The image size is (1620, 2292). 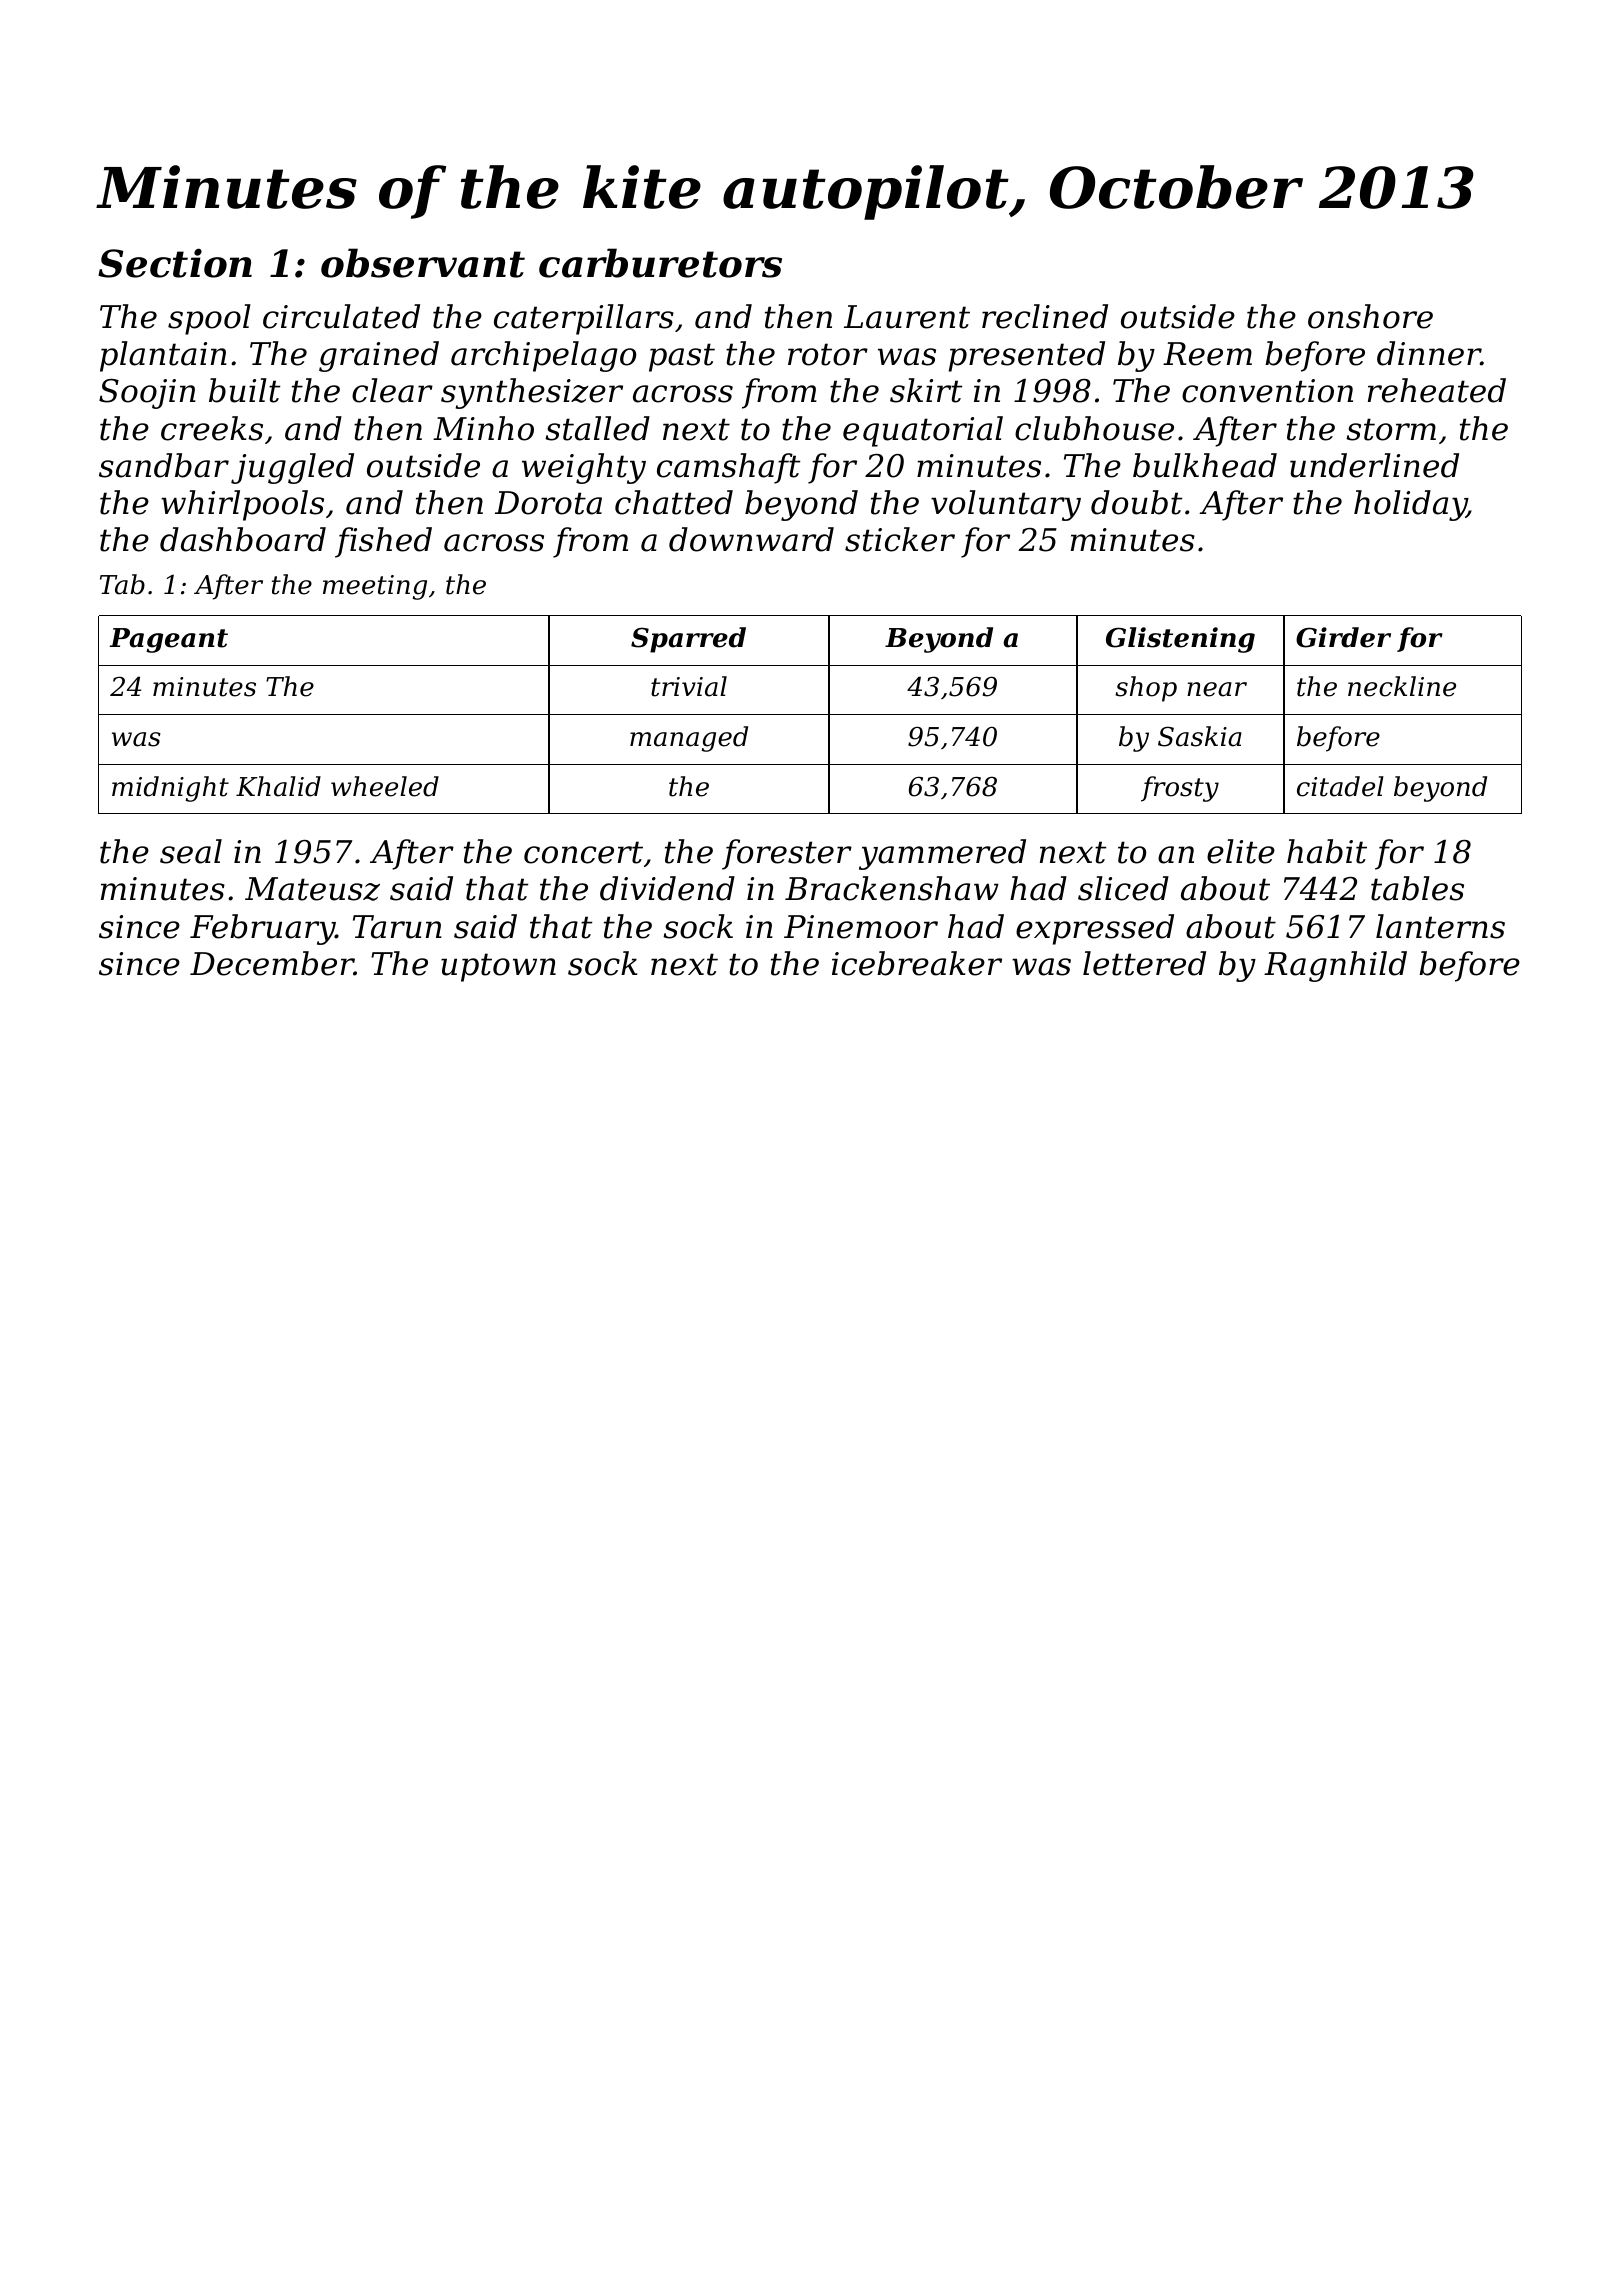 I want to click on carburetors, so click(x=660, y=263).
